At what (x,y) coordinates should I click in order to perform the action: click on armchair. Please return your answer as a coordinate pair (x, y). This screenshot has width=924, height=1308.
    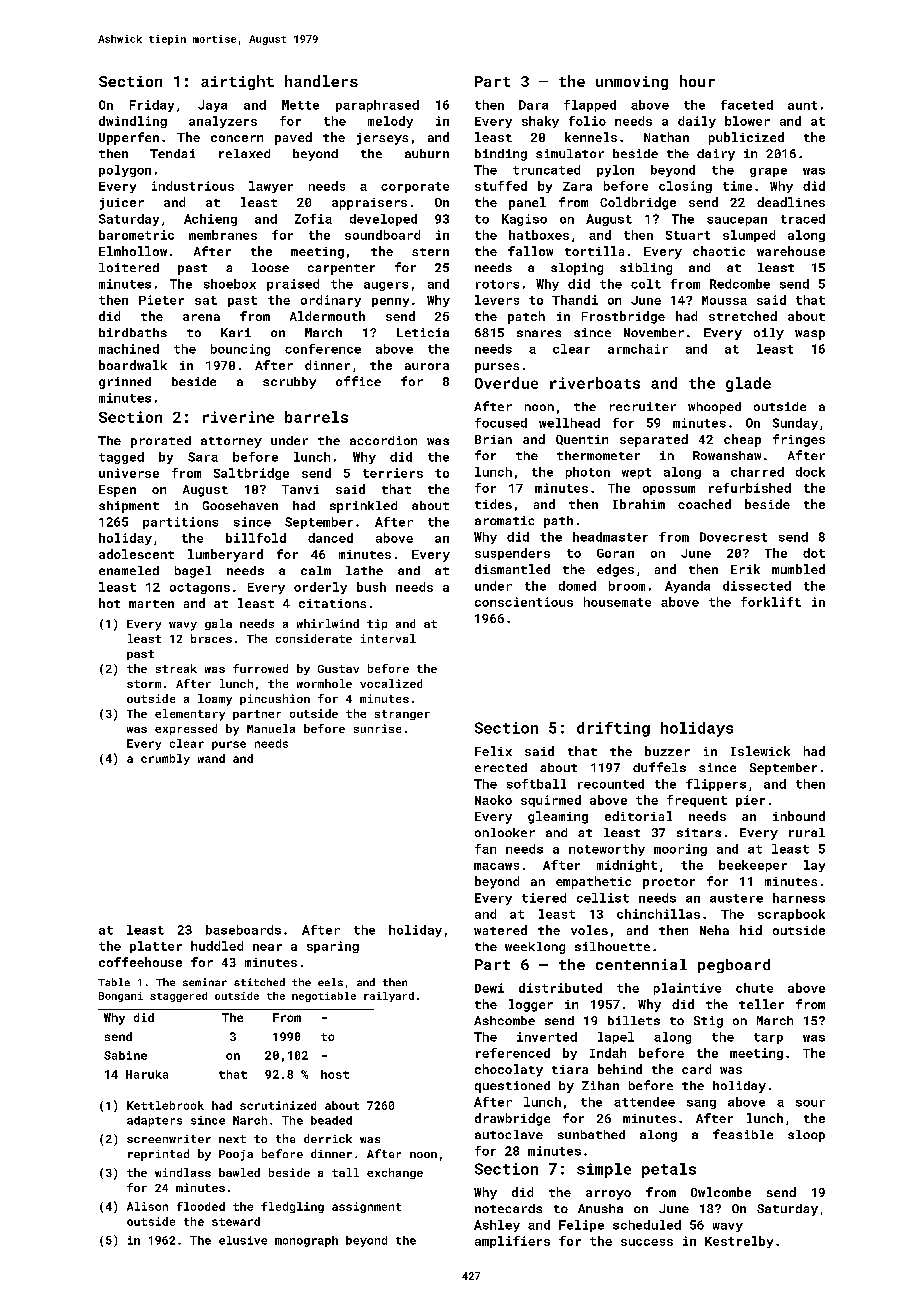
    Looking at the image, I should click on (638, 349).
